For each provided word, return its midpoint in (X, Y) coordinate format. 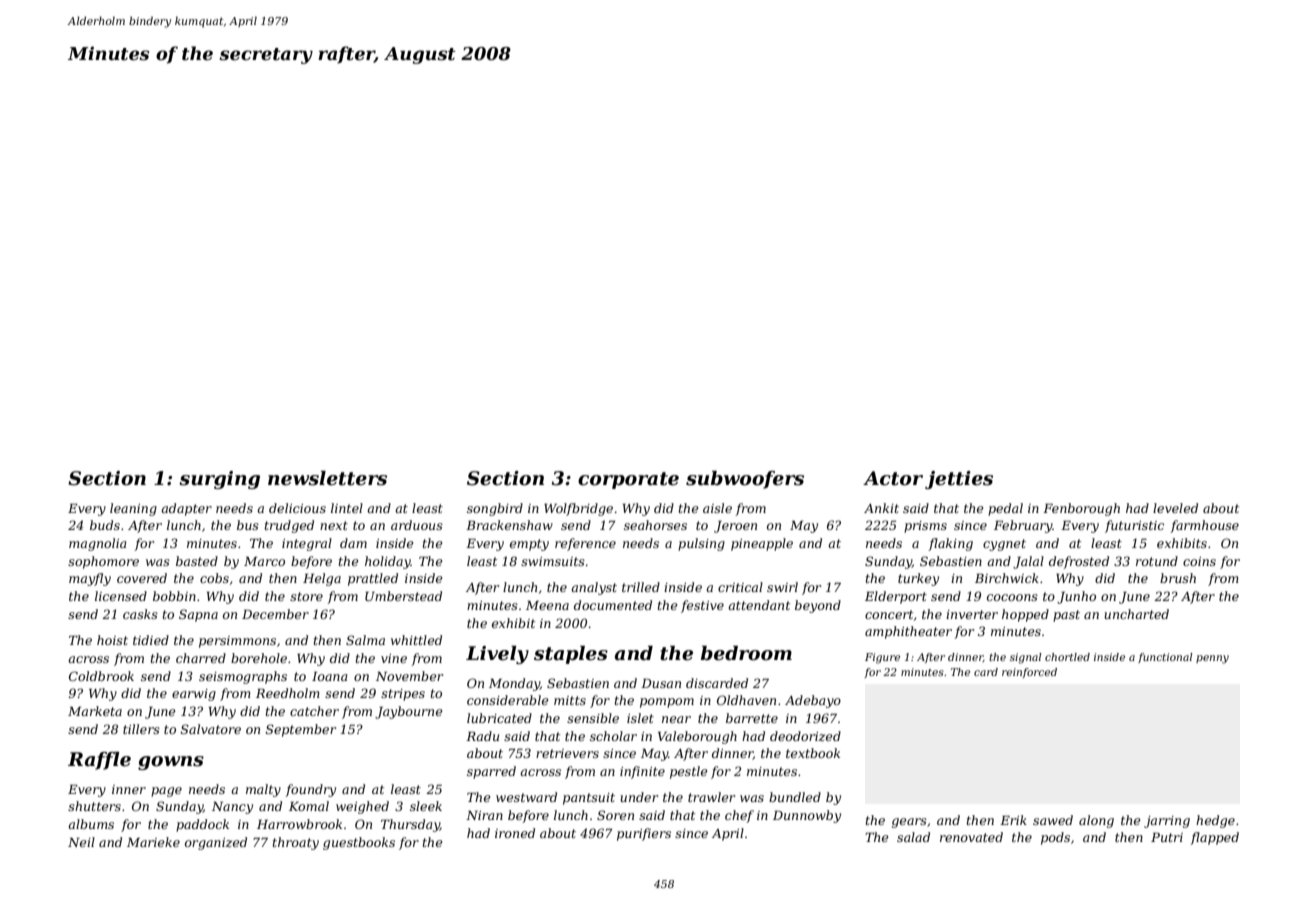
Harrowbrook (299, 824)
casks (140, 614)
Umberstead (403, 596)
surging (219, 480)
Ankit (881, 508)
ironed (515, 833)
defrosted (1079, 562)
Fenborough (1081, 509)
